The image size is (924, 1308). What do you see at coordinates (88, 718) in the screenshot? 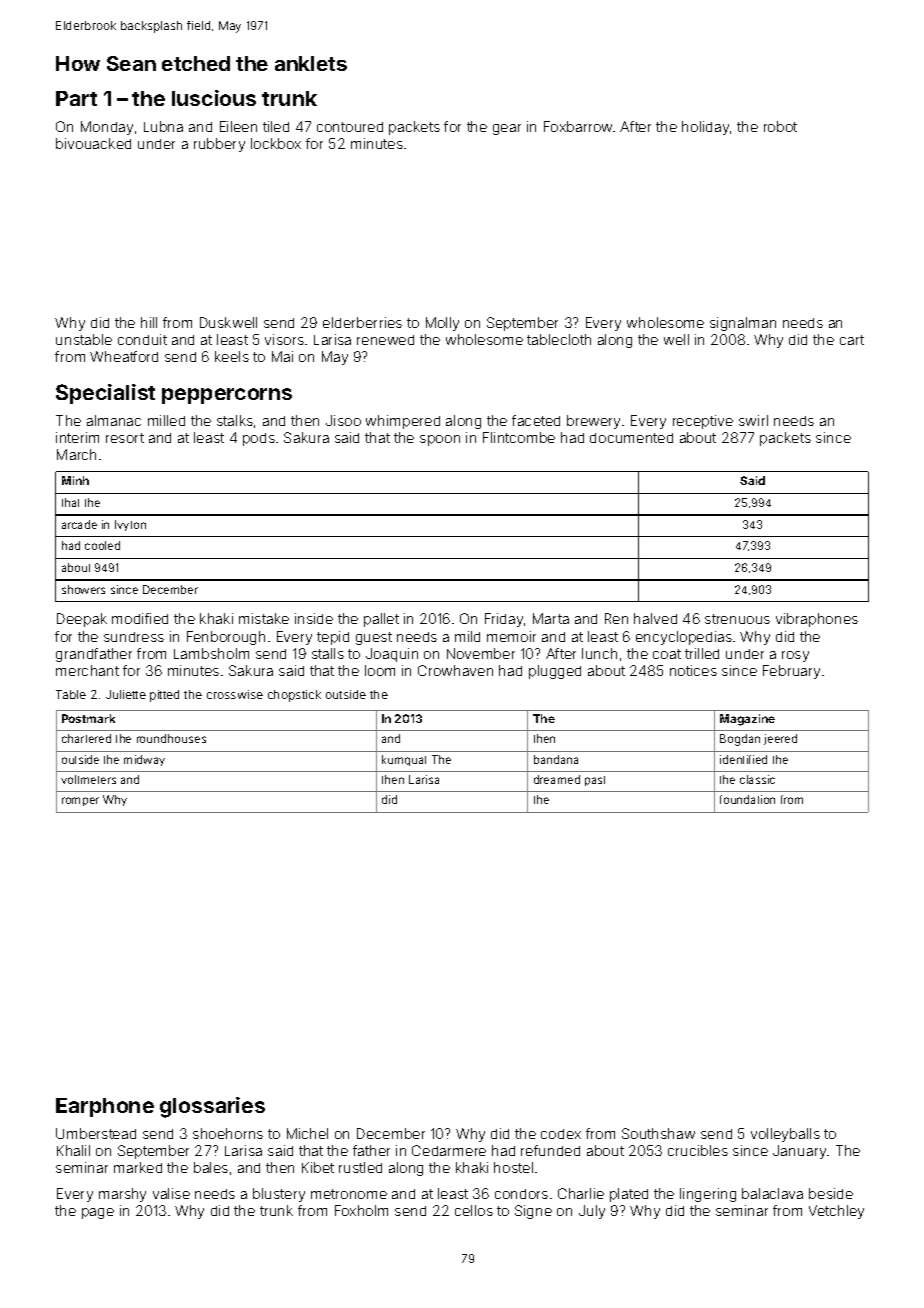
I see `Postmark` at bounding box center [88, 718].
